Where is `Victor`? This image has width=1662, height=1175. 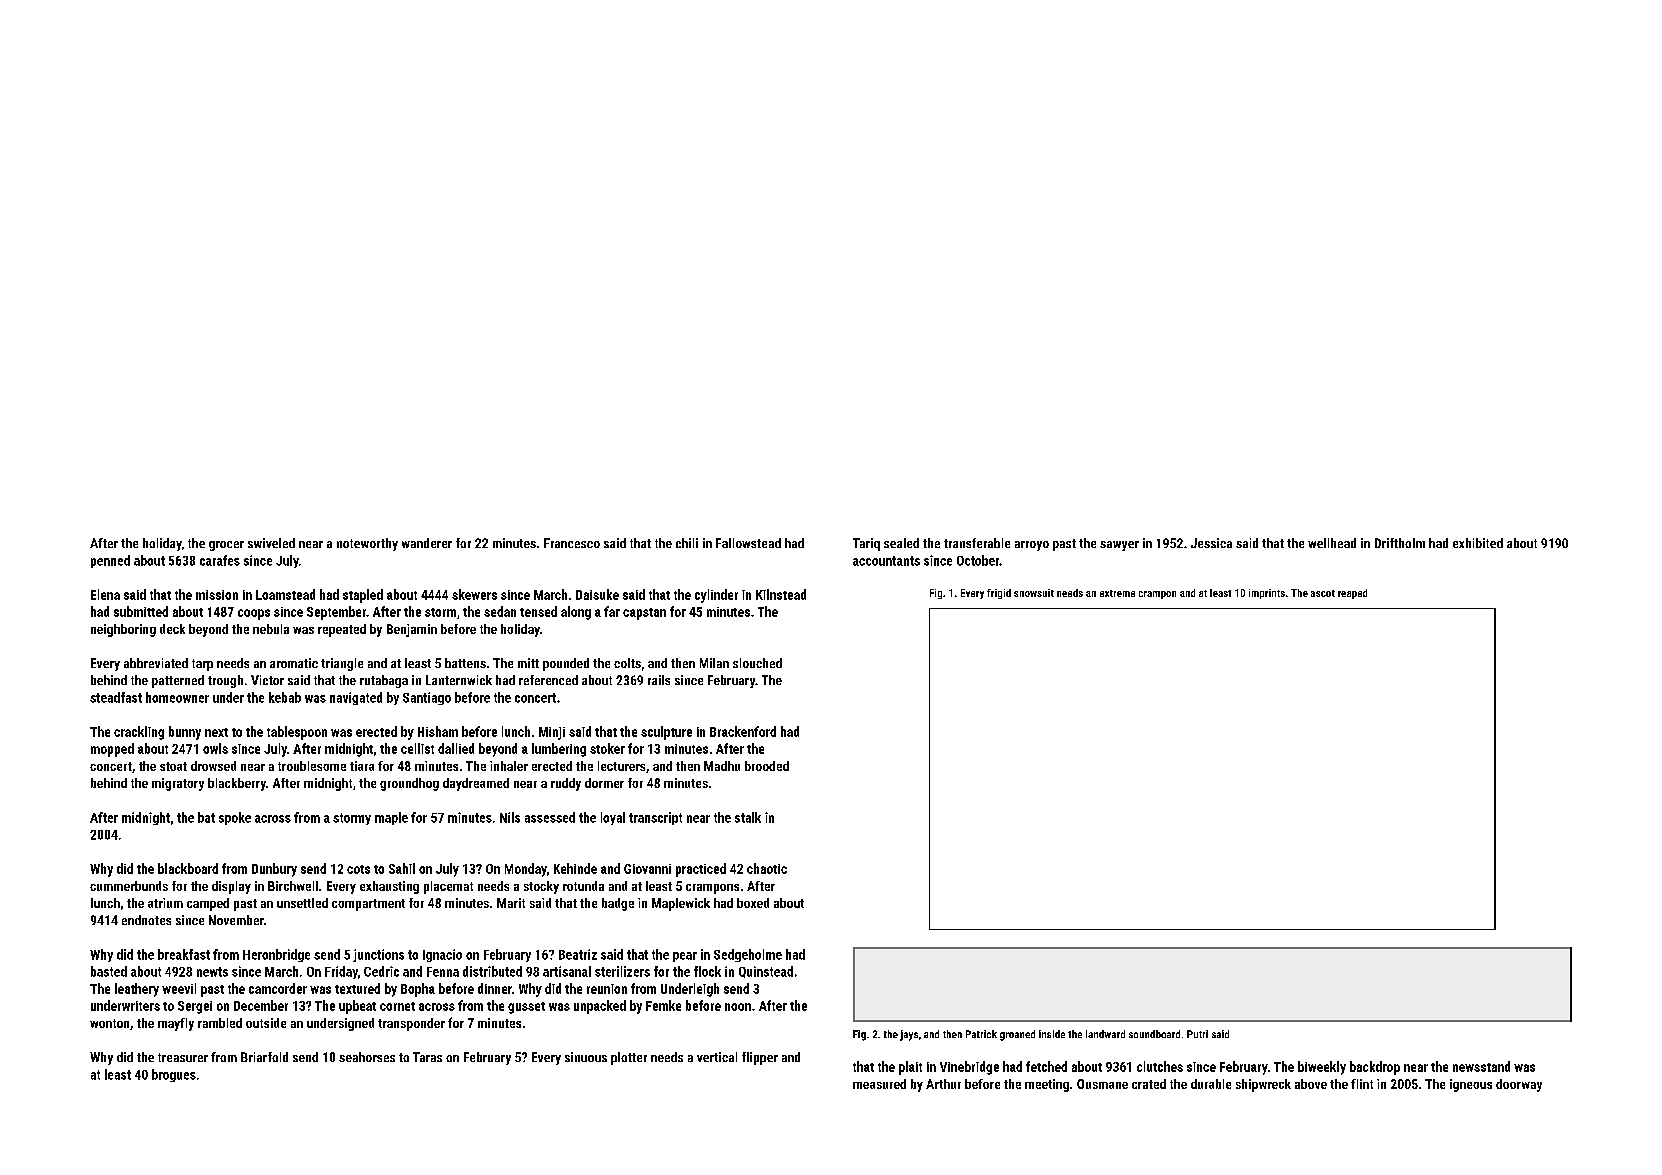
Victor is located at coordinates (267, 680).
